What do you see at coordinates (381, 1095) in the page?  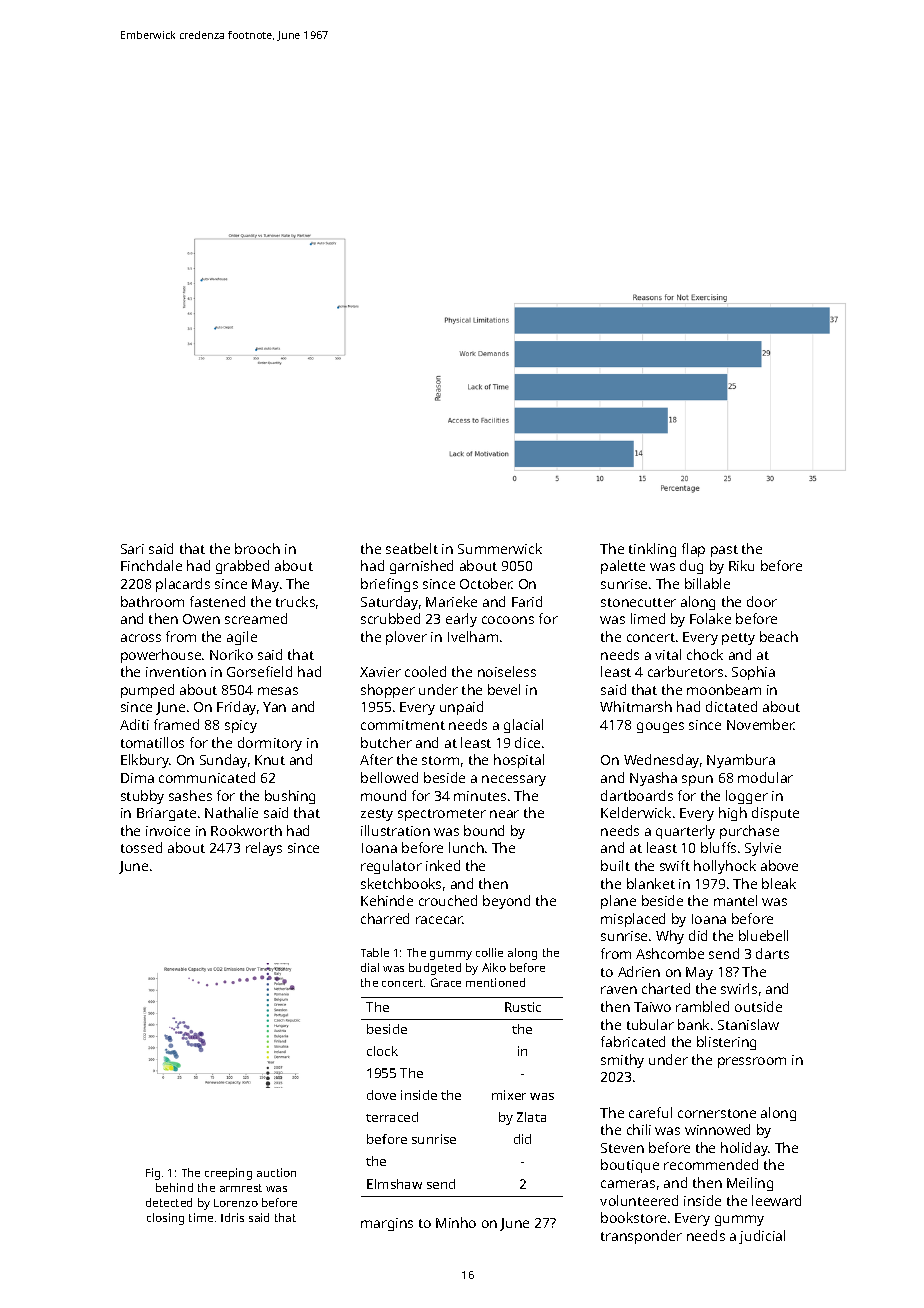 I see `dove` at bounding box center [381, 1095].
